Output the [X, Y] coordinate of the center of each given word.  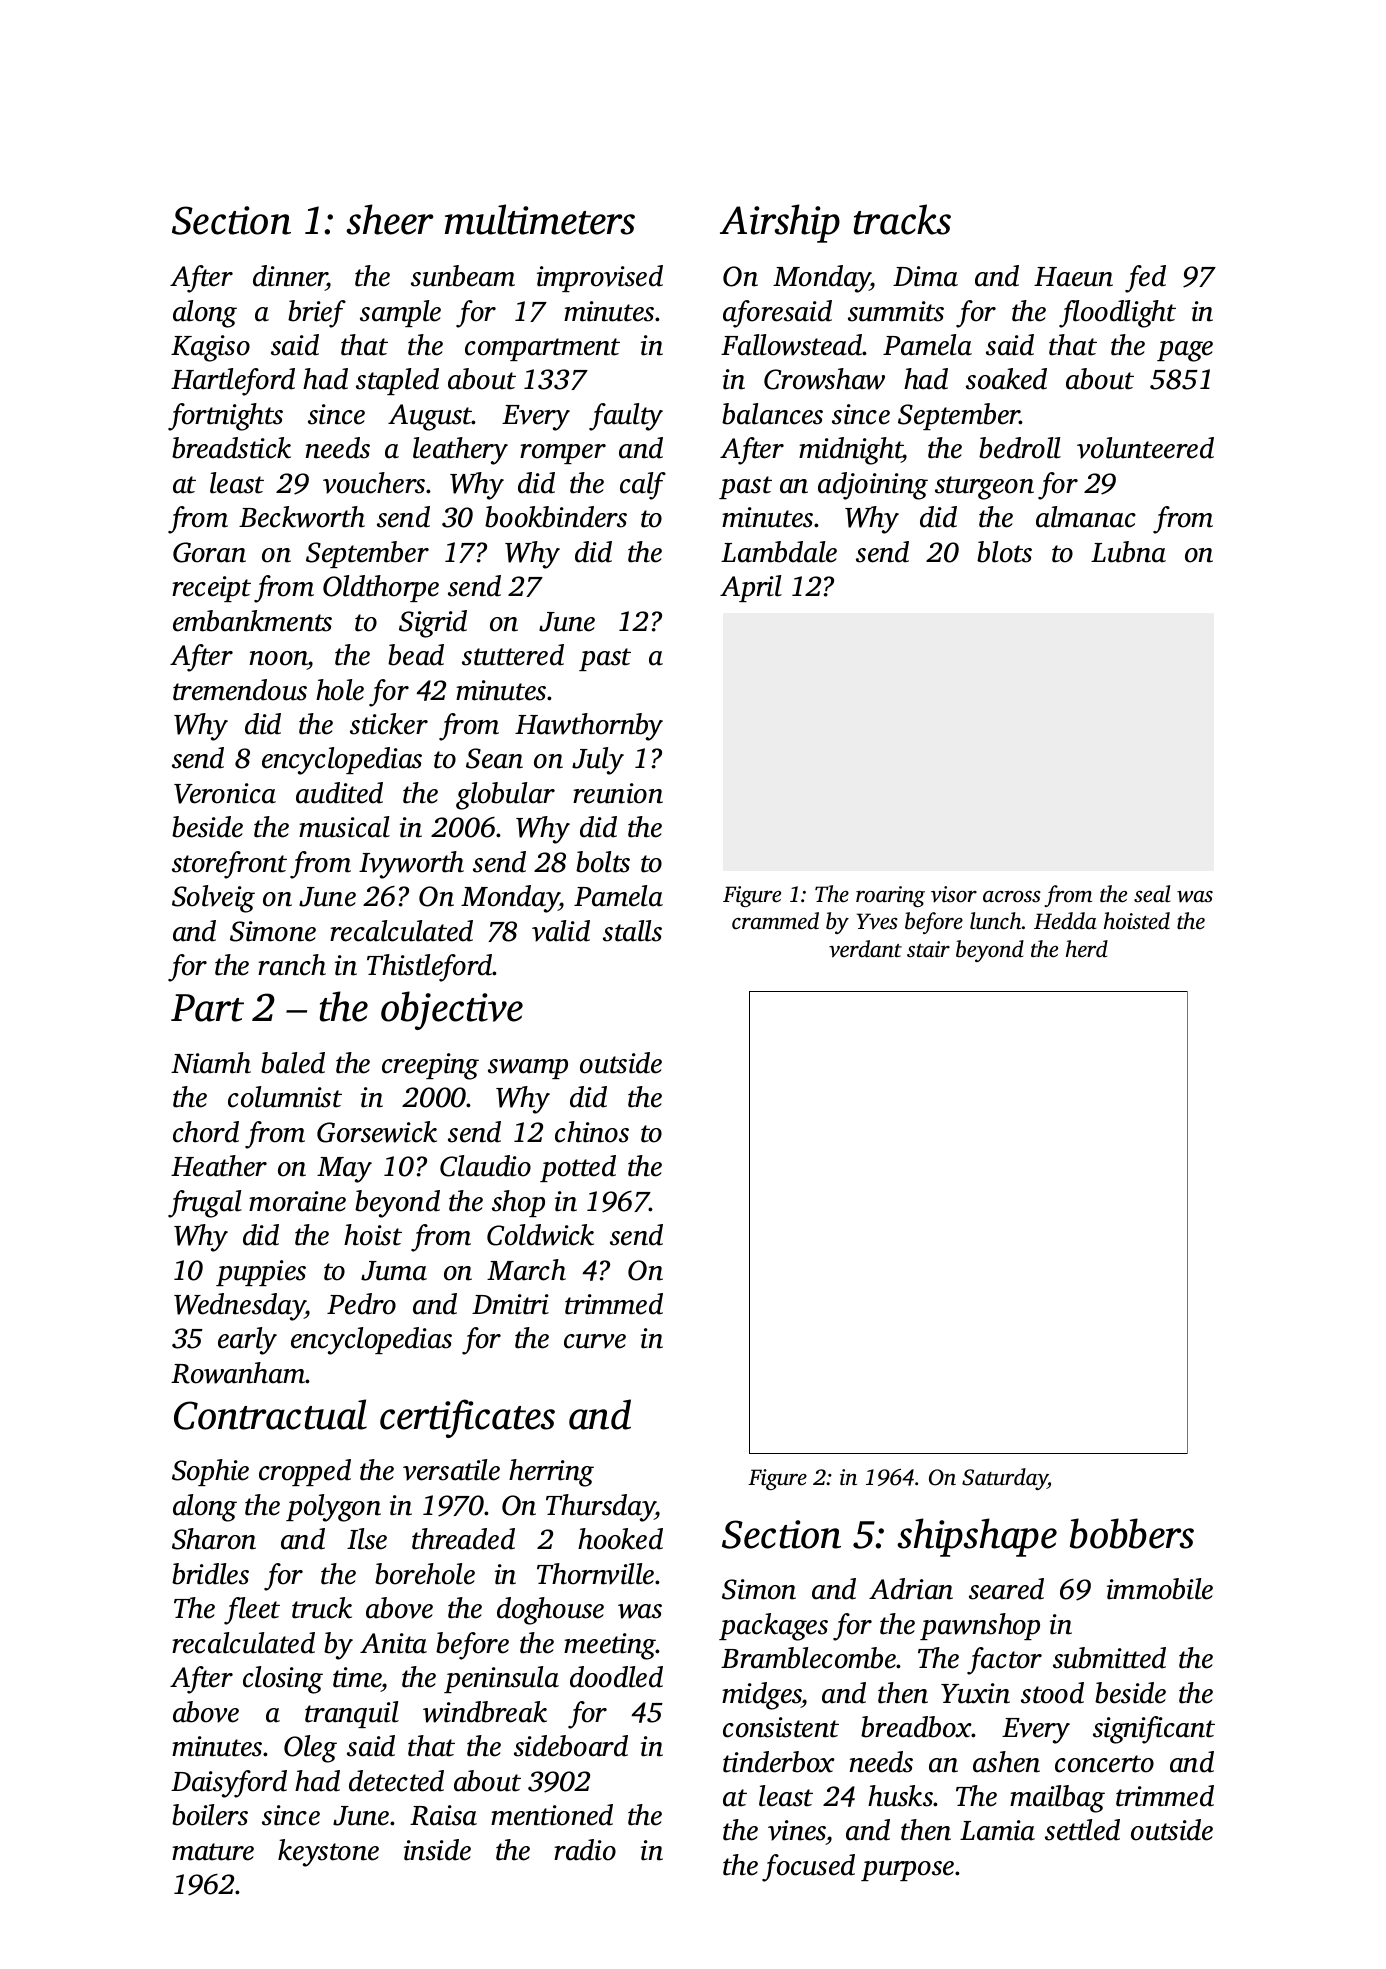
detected [396, 1781]
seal [1152, 894]
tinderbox [779, 1762]
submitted [1109, 1658]
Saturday [1005, 1479]
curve [595, 1341]
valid [561, 931]
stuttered [513, 655]
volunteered [1145, 448]
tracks [902, 219]
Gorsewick [377, 1132]
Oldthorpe [381, 588]
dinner [290, 276]
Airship [780, 223]
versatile [451, 1470]
